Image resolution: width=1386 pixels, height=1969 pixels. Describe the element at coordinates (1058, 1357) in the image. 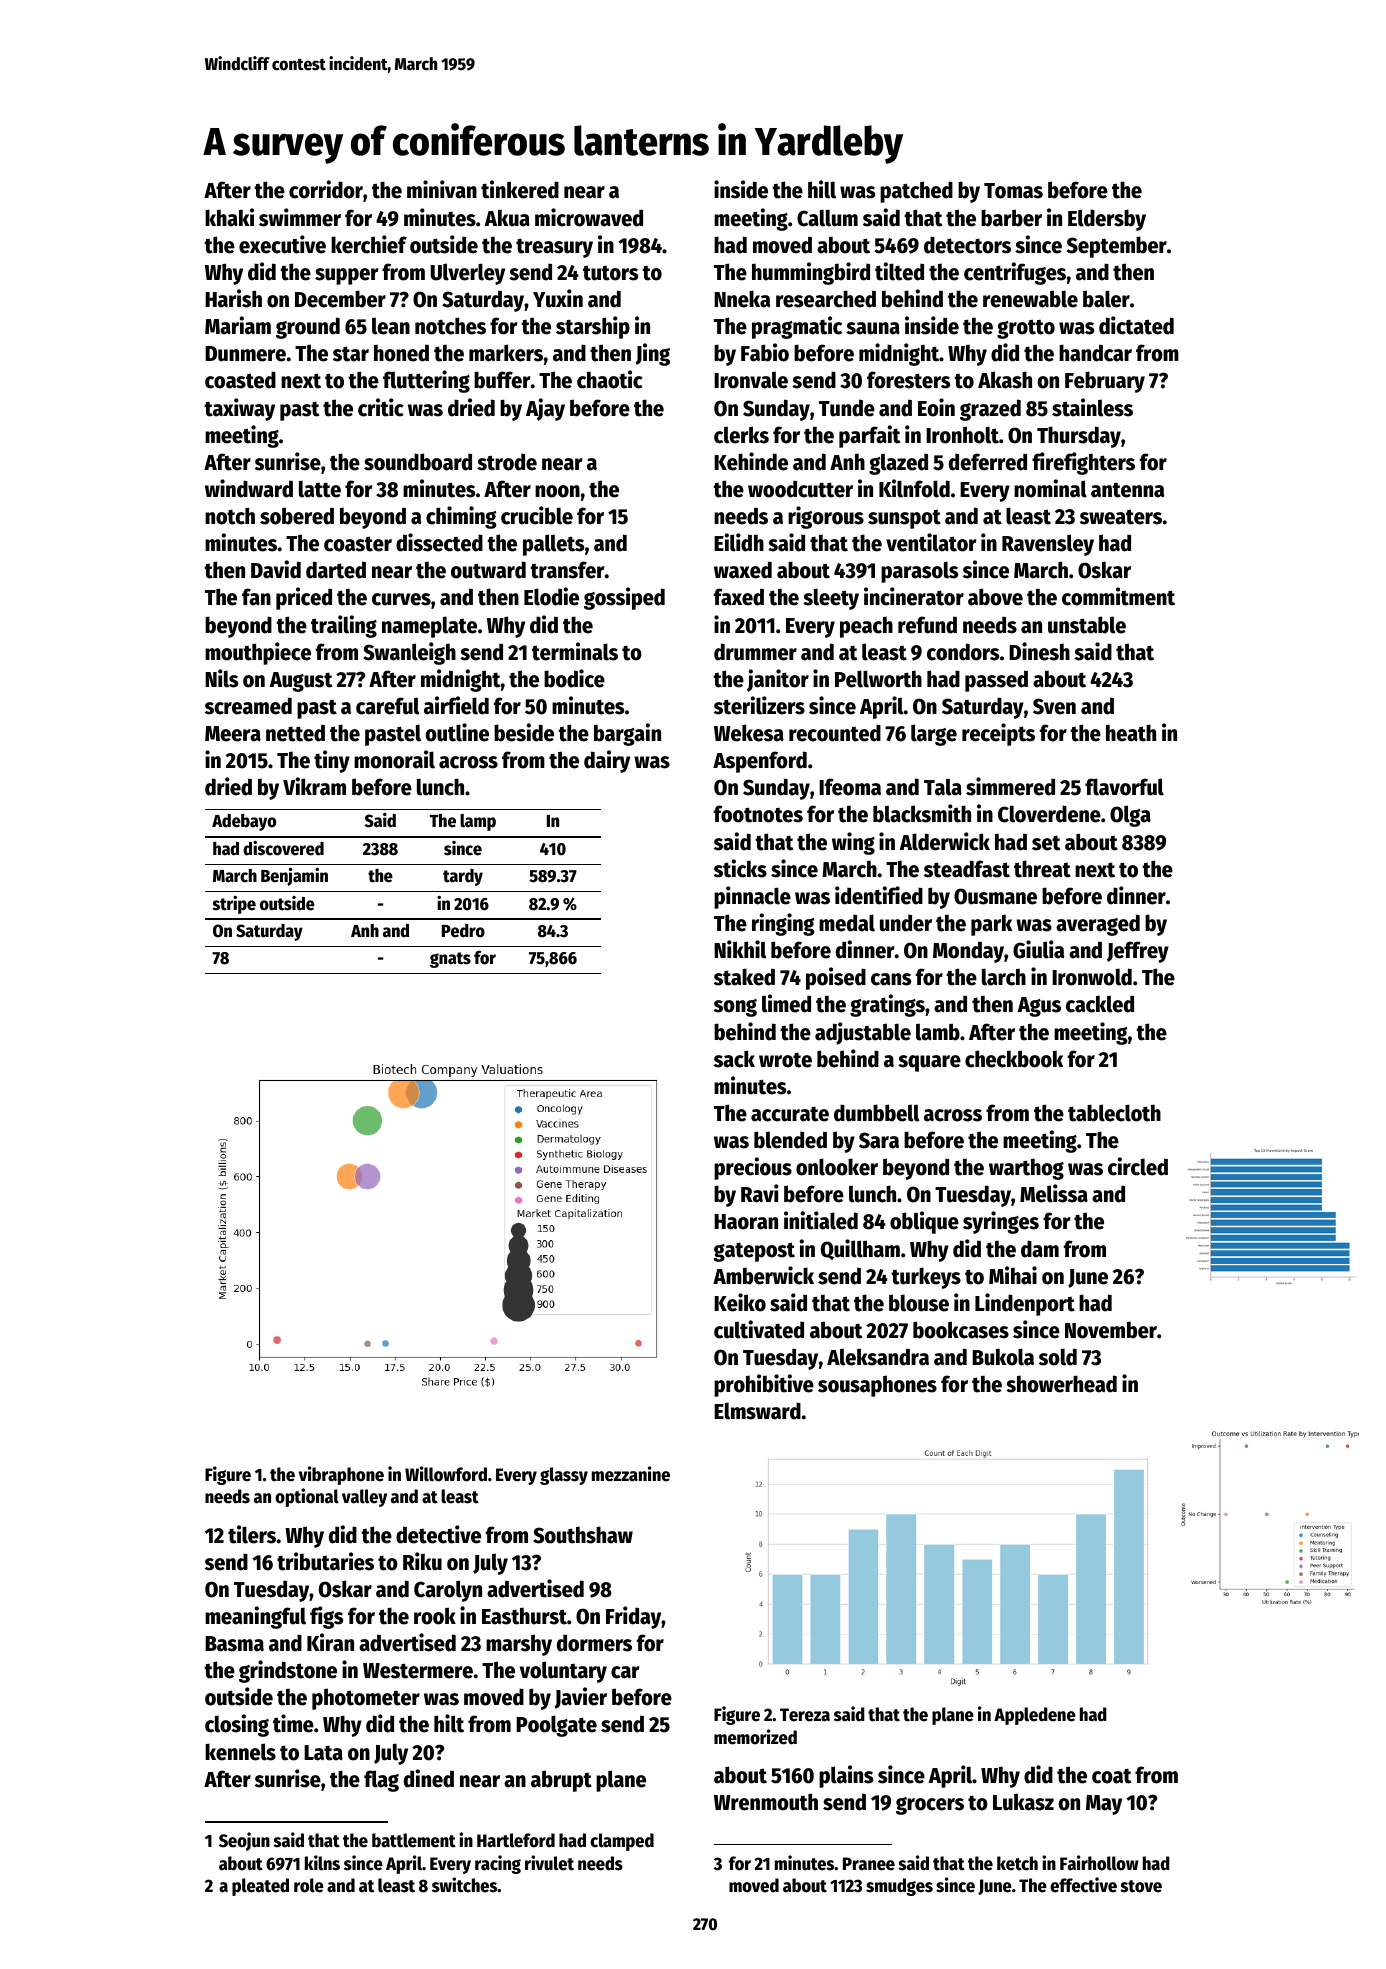

I see `sold` at that location.
